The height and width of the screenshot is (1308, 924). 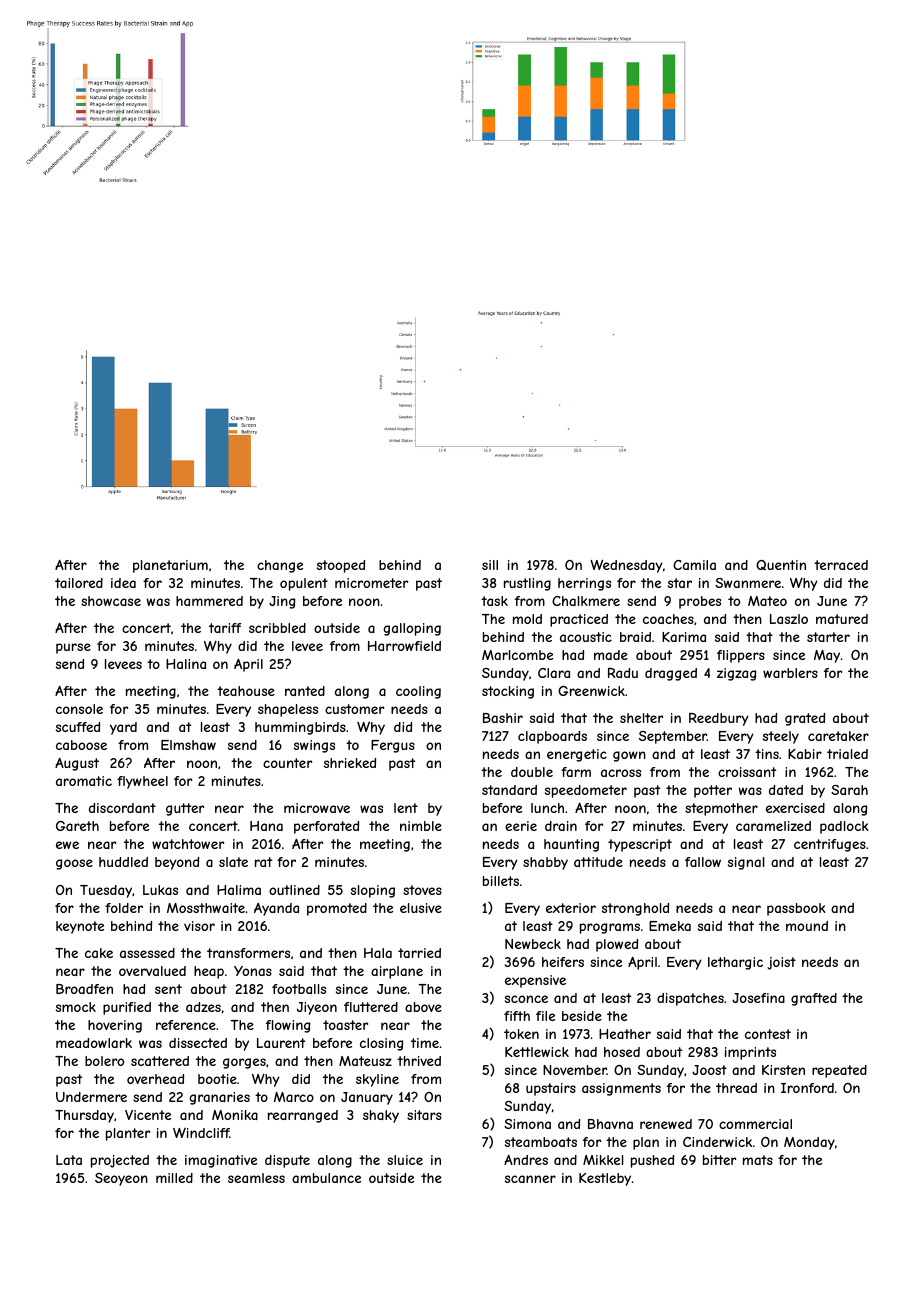 I want to click on repeated, so click(x=839, y=1071).
